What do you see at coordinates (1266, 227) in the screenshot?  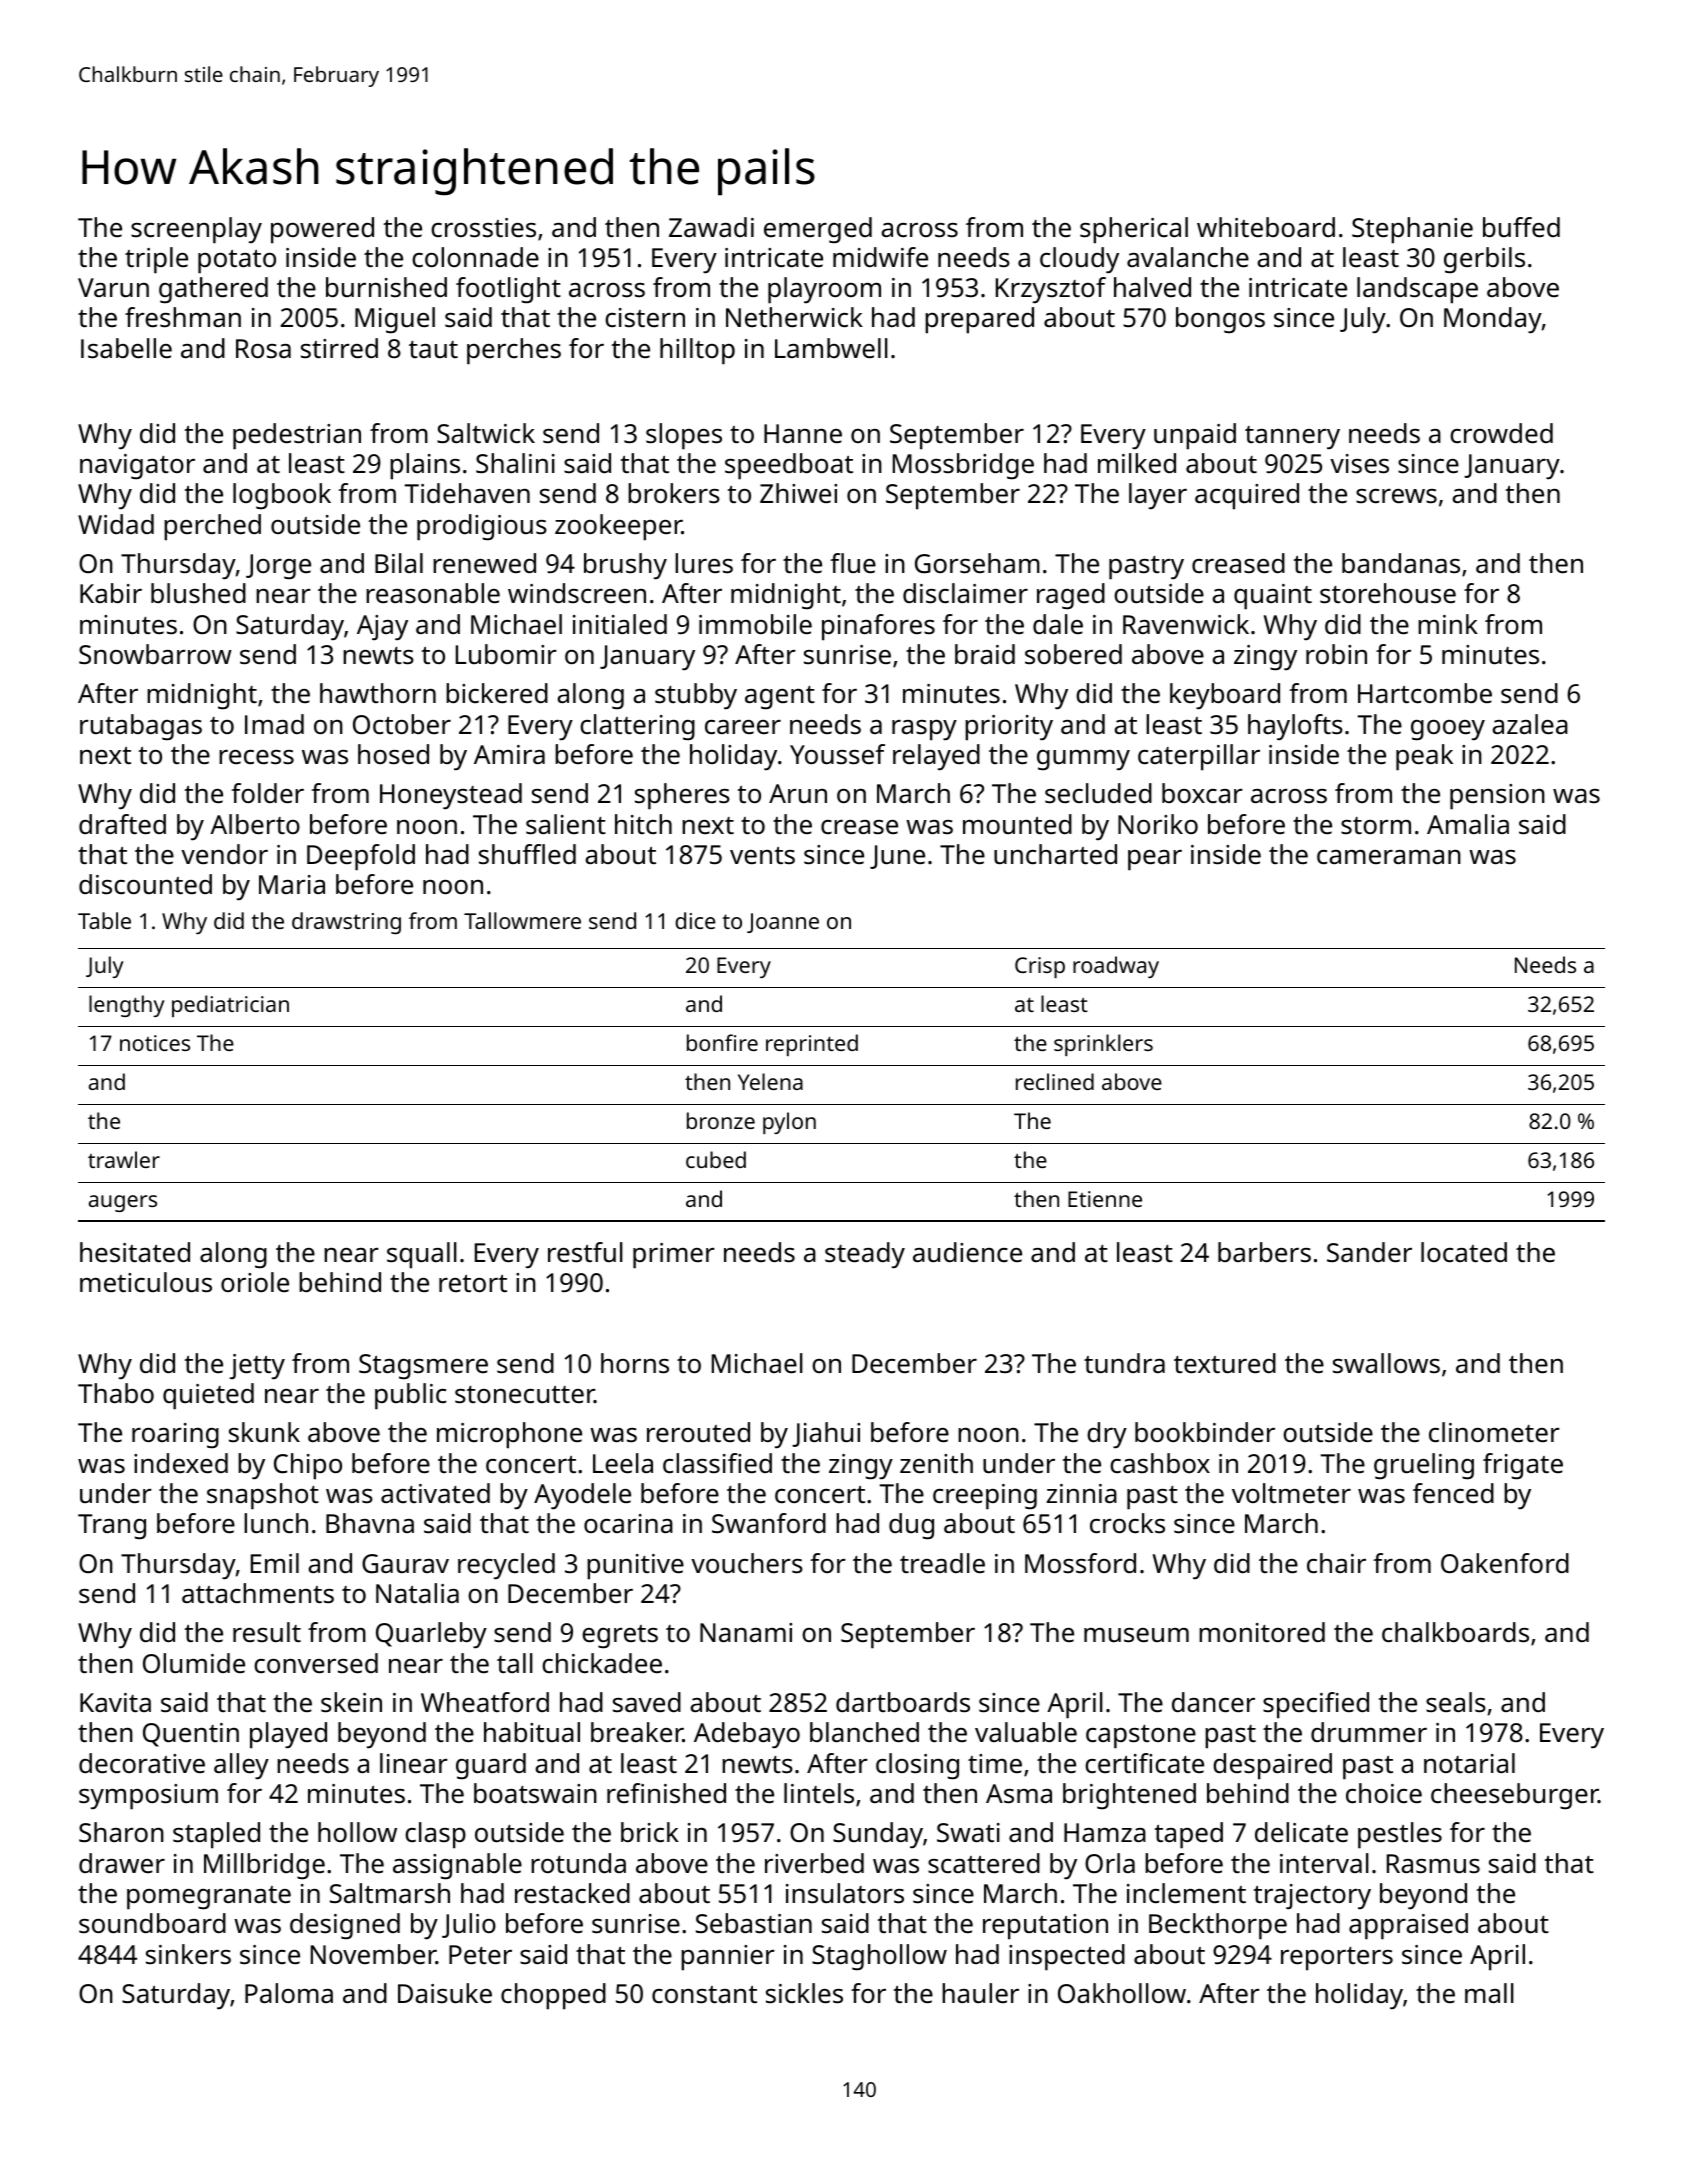 I see `whiteboard` at bounding box center [1266, 227].
